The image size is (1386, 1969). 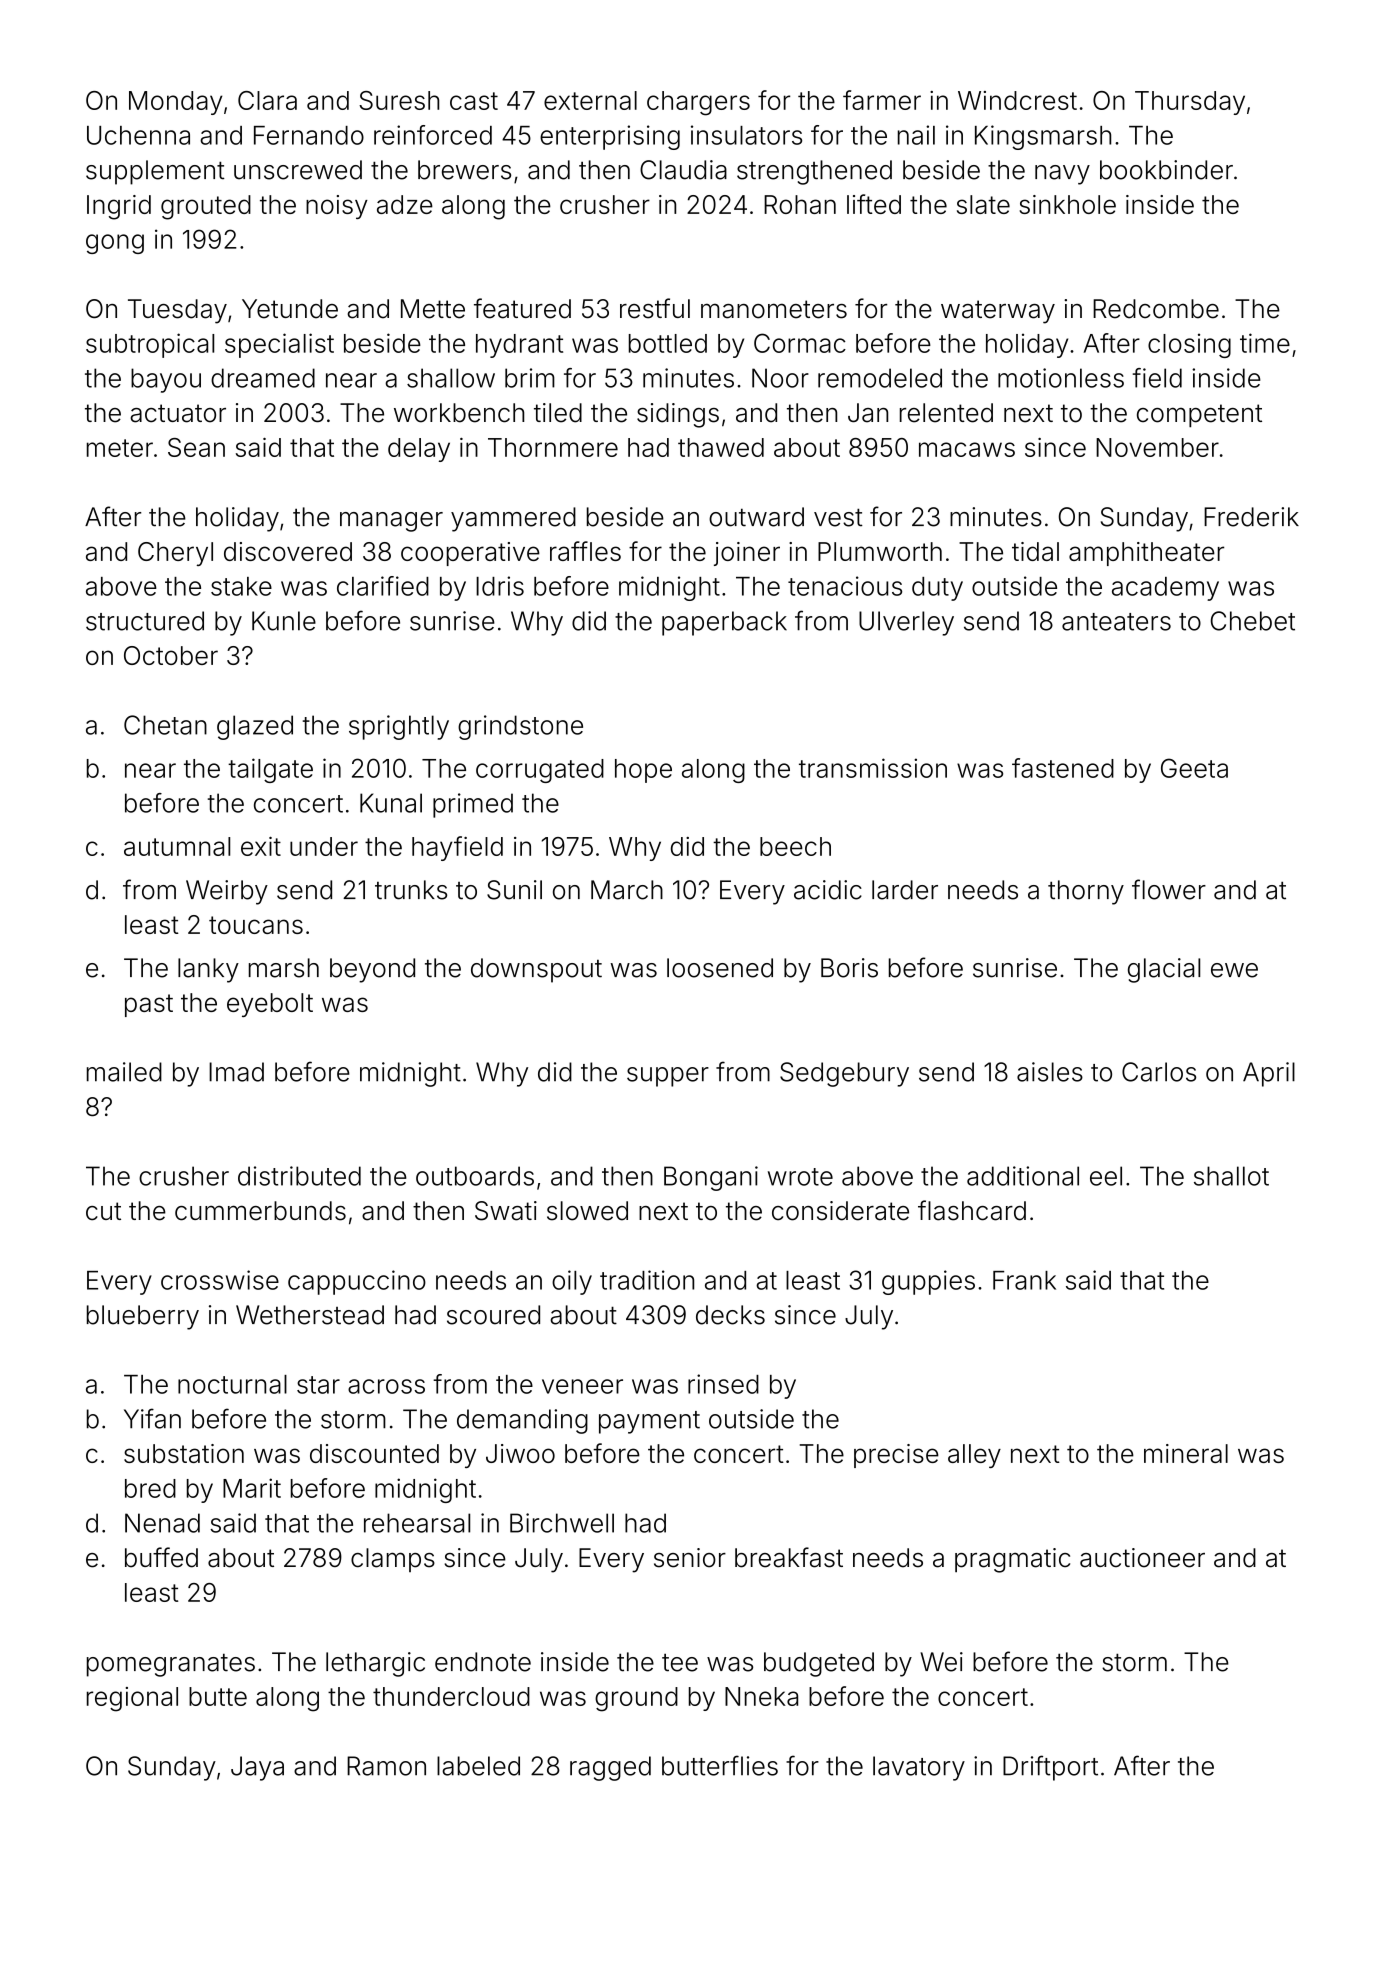 I want to click on beyond, so click(x=372, y=970).
